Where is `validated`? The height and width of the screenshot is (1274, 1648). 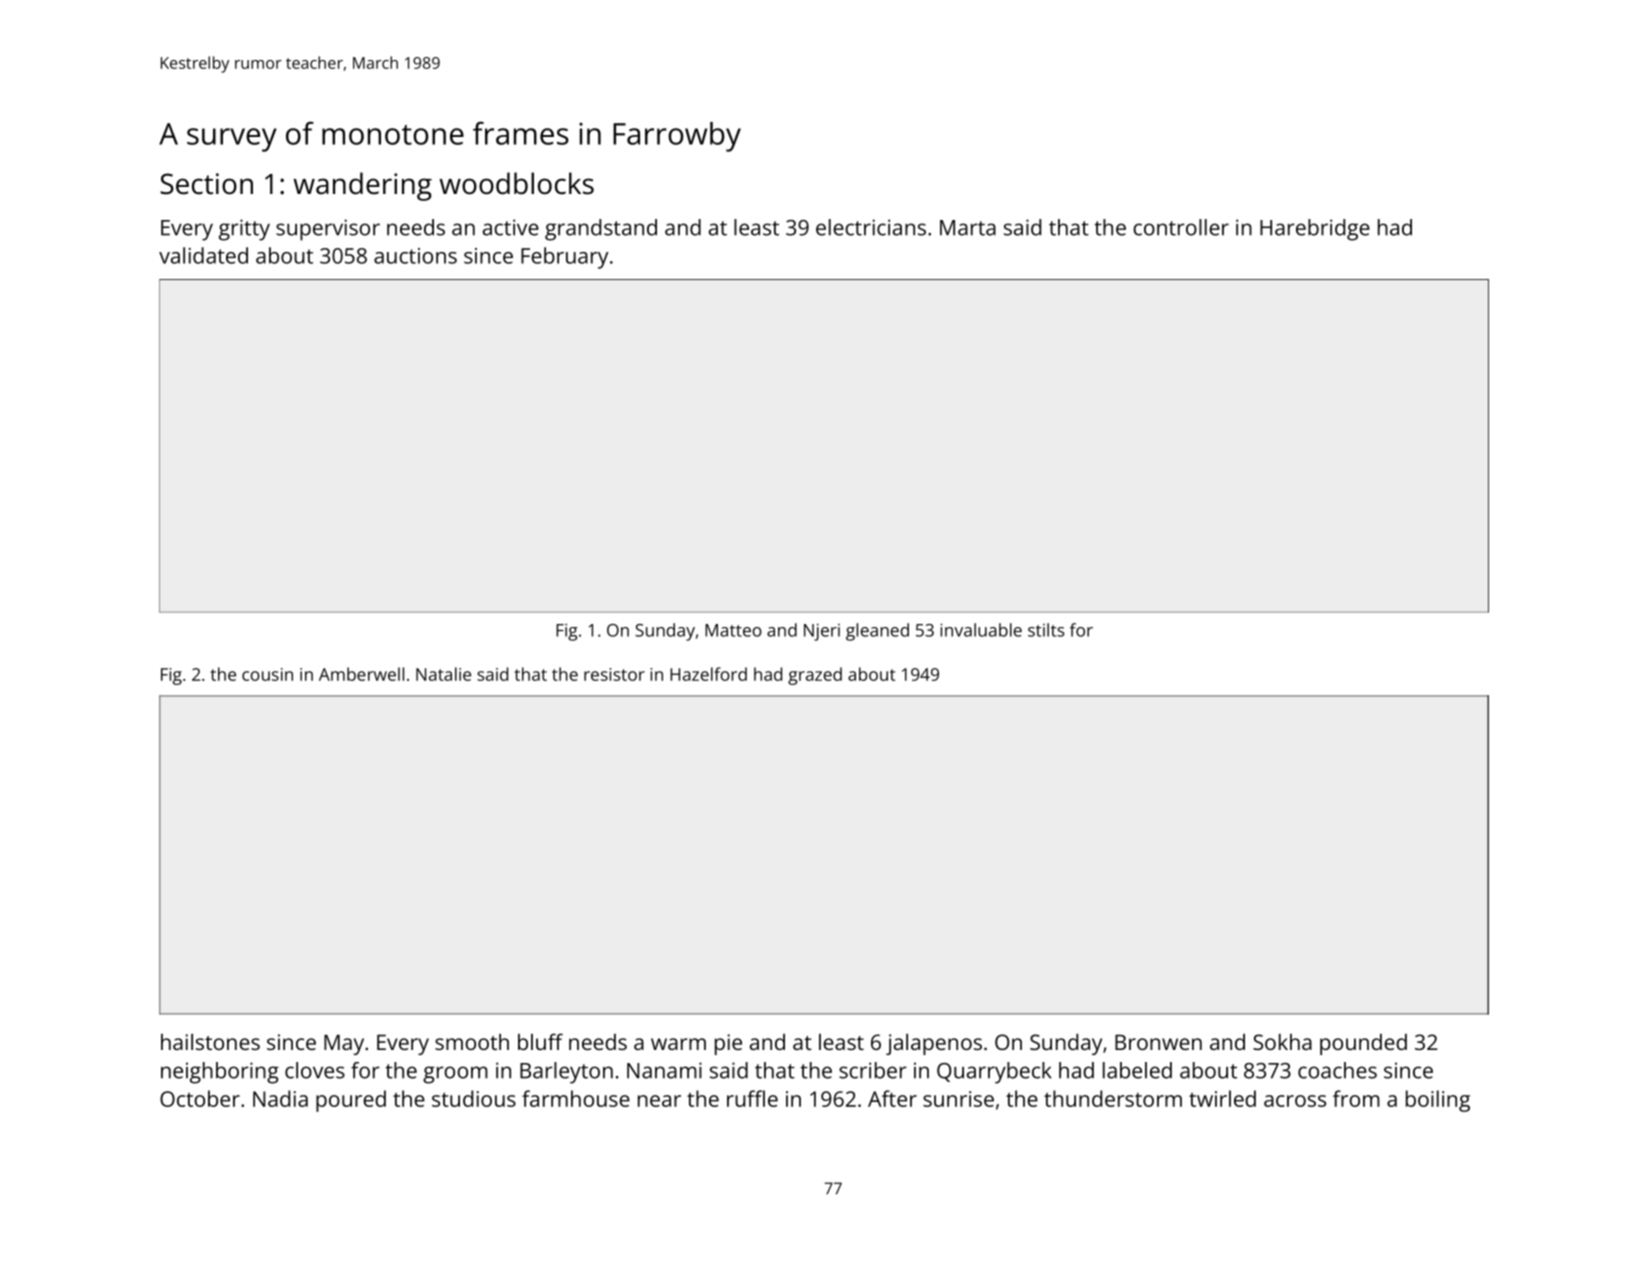 validated is located at coordinates (203, 255).
